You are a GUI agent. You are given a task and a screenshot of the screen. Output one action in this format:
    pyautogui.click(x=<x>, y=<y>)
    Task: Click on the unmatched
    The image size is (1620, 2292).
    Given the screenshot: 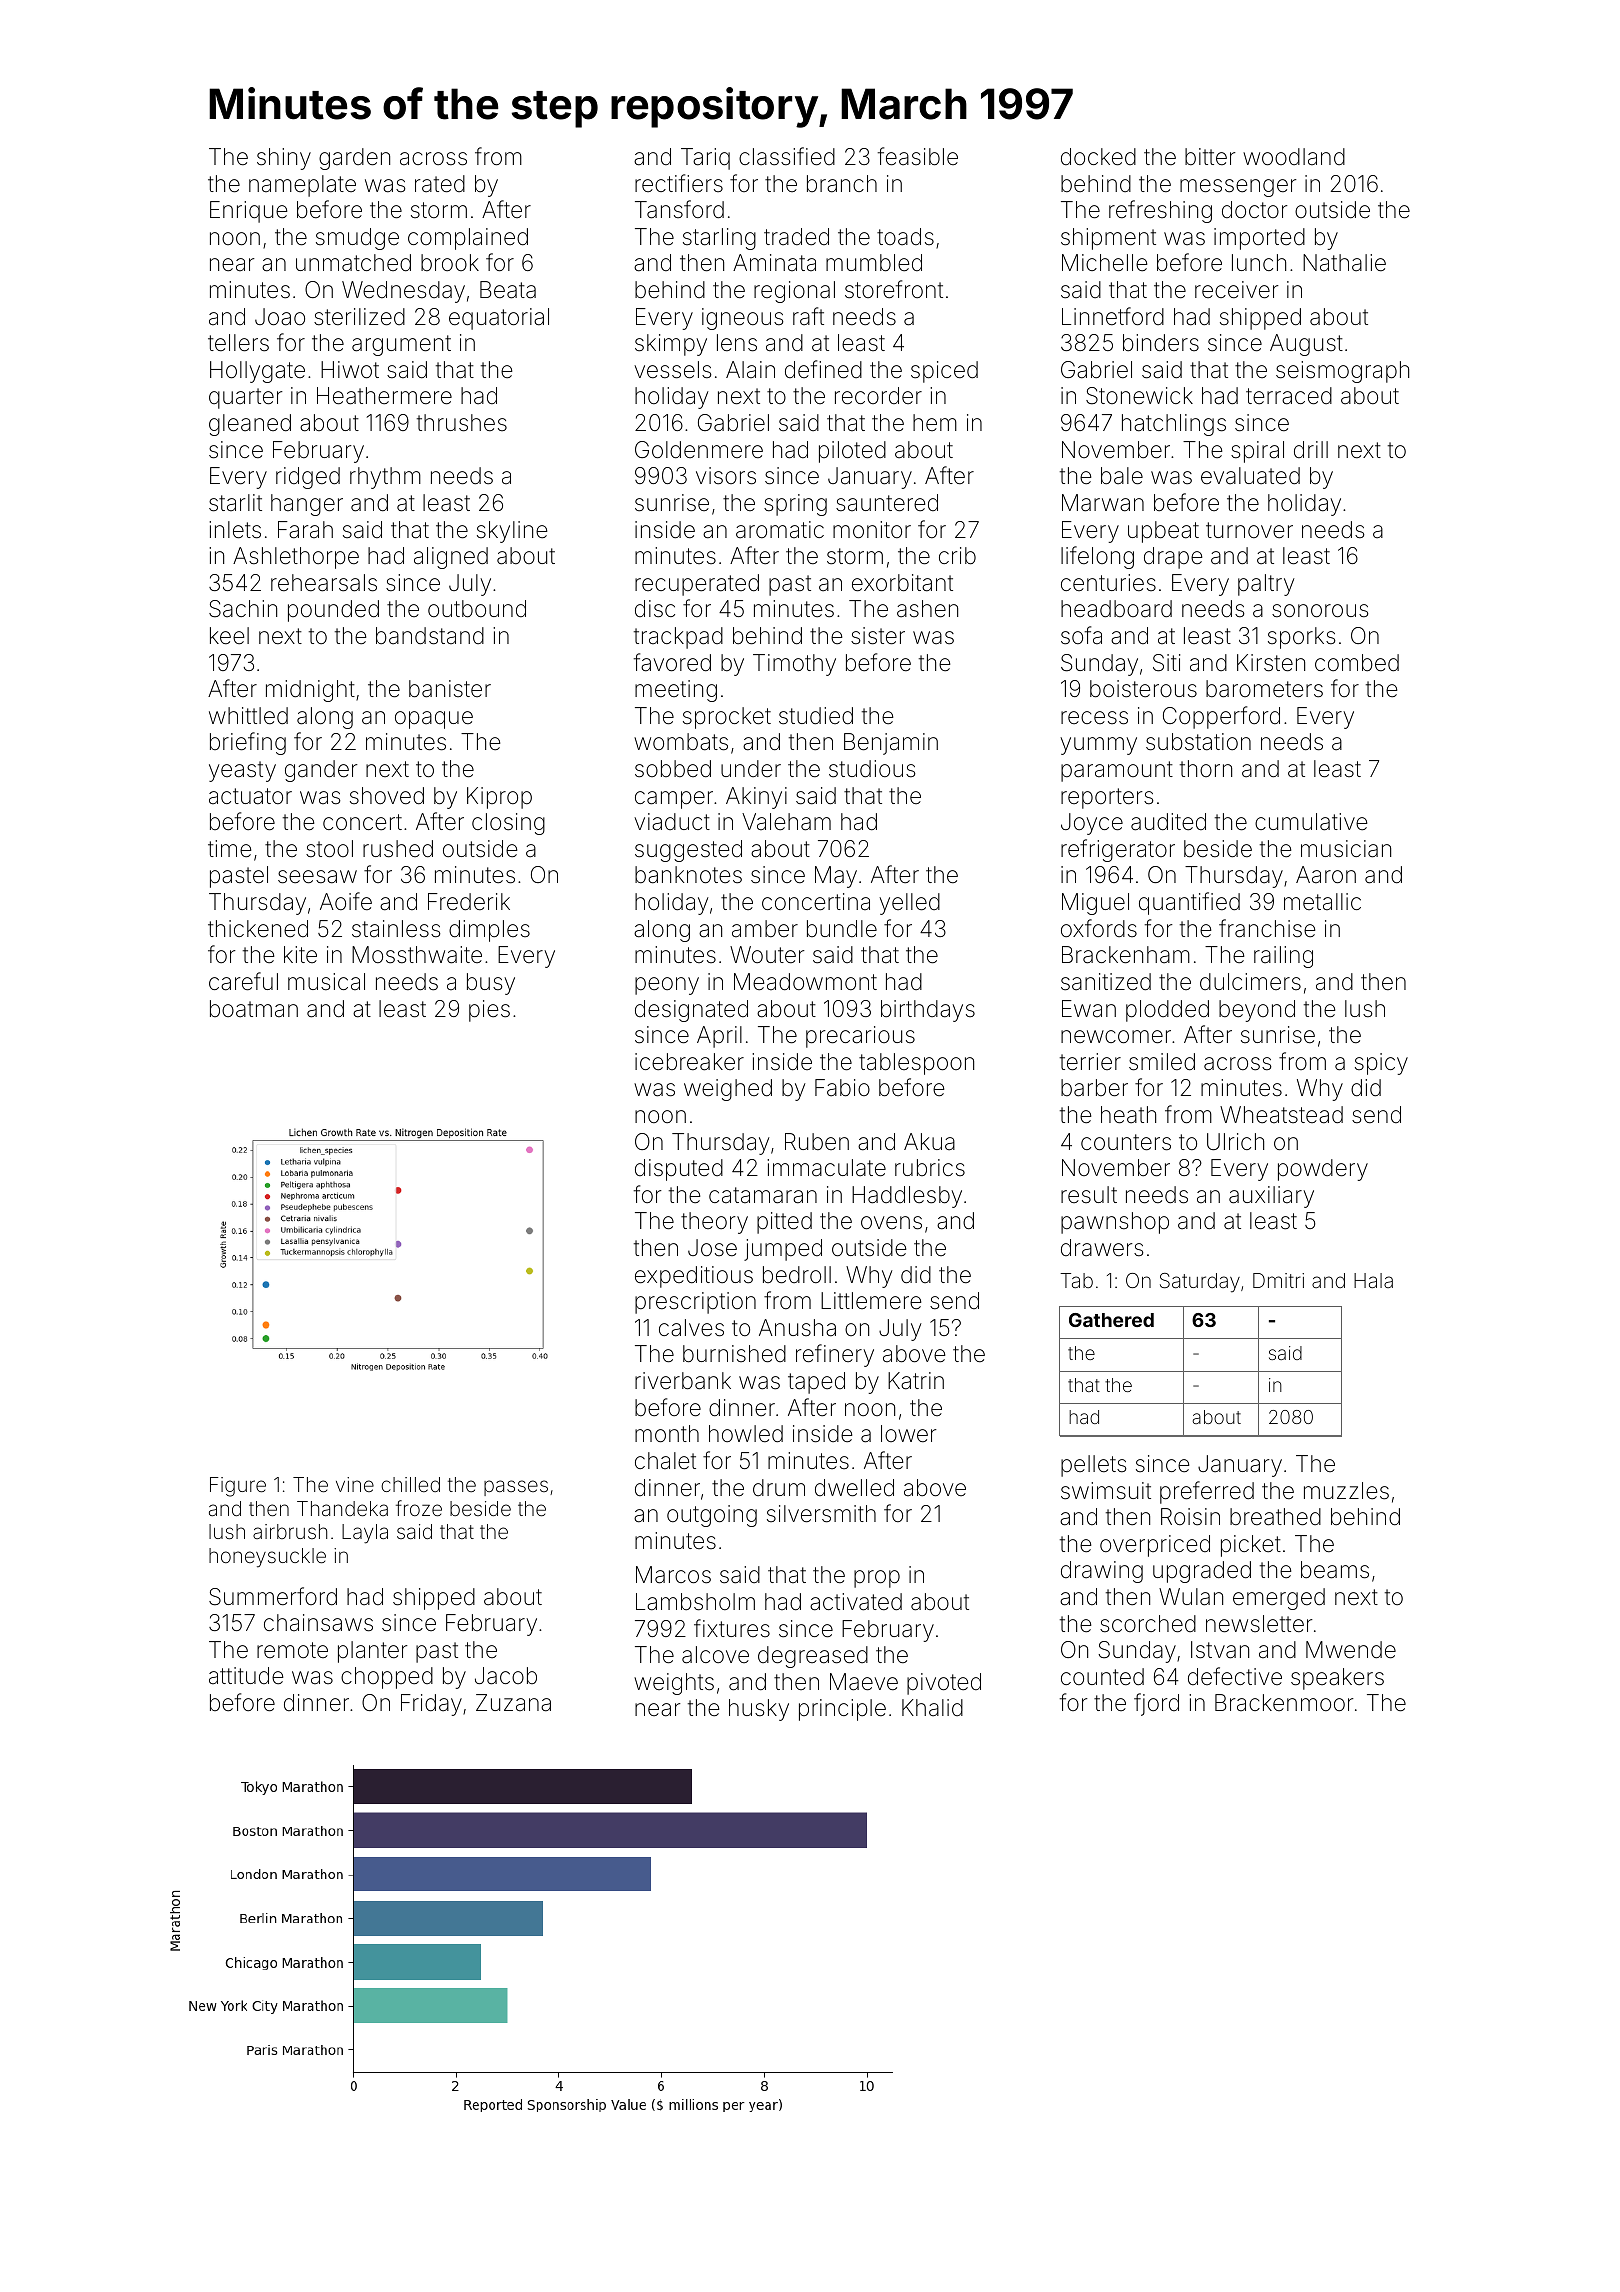 What is the action you would take?
    pyautogui.click(x=353, y=263)
